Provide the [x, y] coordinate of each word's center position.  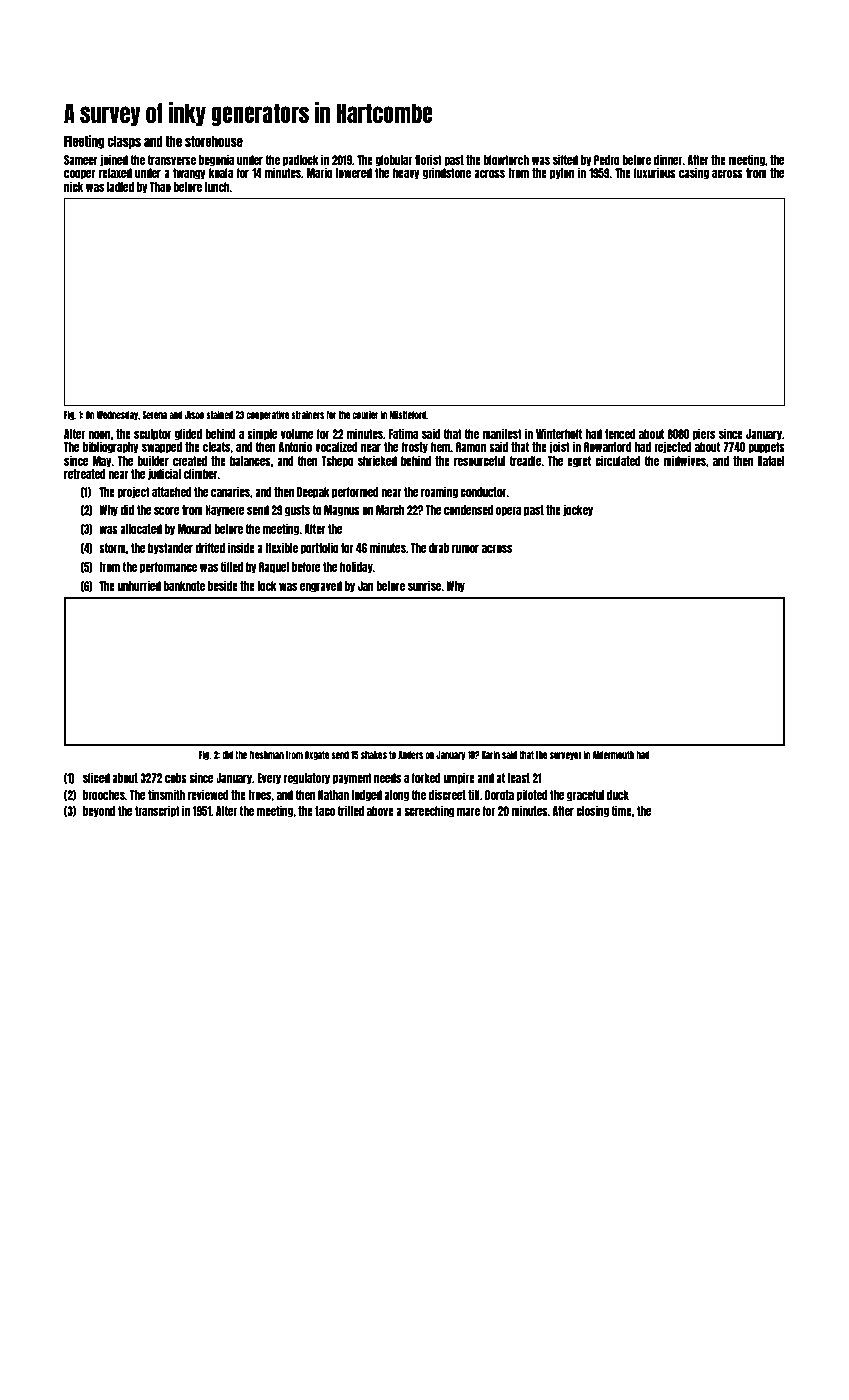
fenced [620, 434]
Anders [410, 755]
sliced [96, 777]
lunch [217, 187]
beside [223, 585]
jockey [578, 510]
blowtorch [506, 160]
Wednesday [117, 415]
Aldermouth [613, 755]
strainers [307, 414]
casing [694, 173]
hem [440, 447]
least [519, 778]
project [133, 492]
